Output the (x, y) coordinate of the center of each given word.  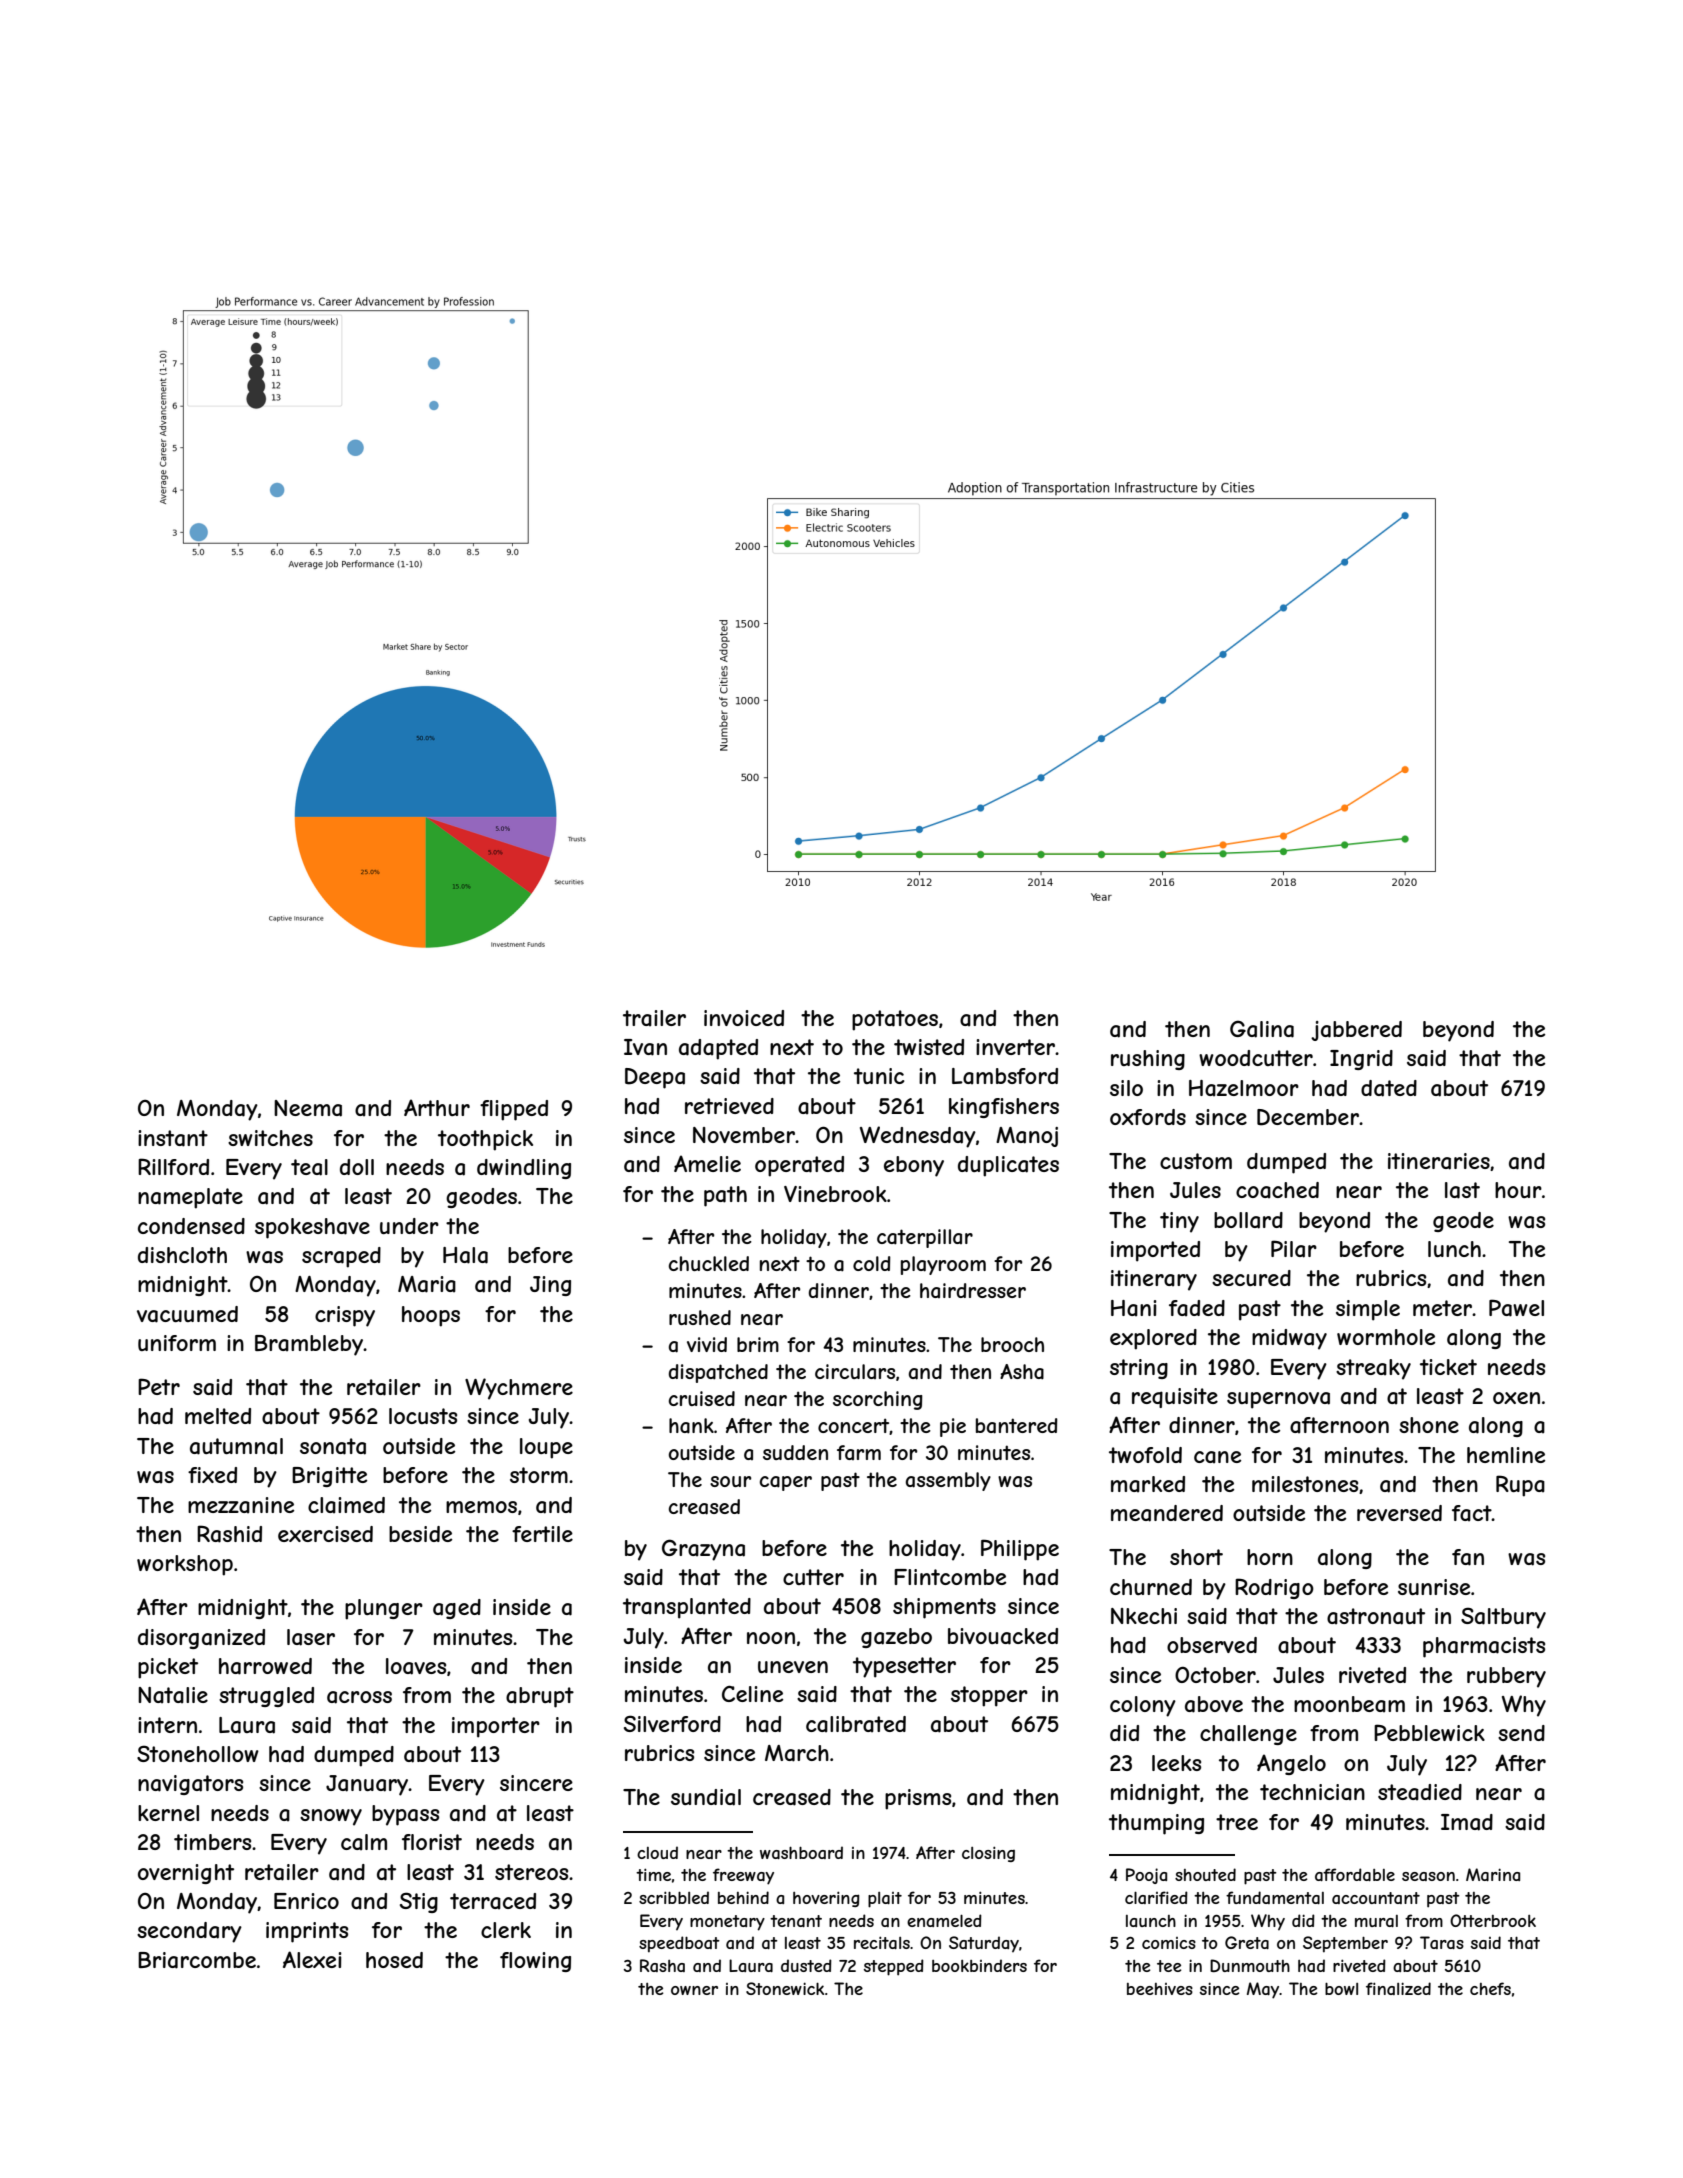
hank (691, 1426)
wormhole (1386, 1337)
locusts (423, 1416)
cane (1217, 1457)
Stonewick (785, 1988)
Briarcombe (197, 1960)
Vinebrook (835, 1194)
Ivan (645, 1047)
